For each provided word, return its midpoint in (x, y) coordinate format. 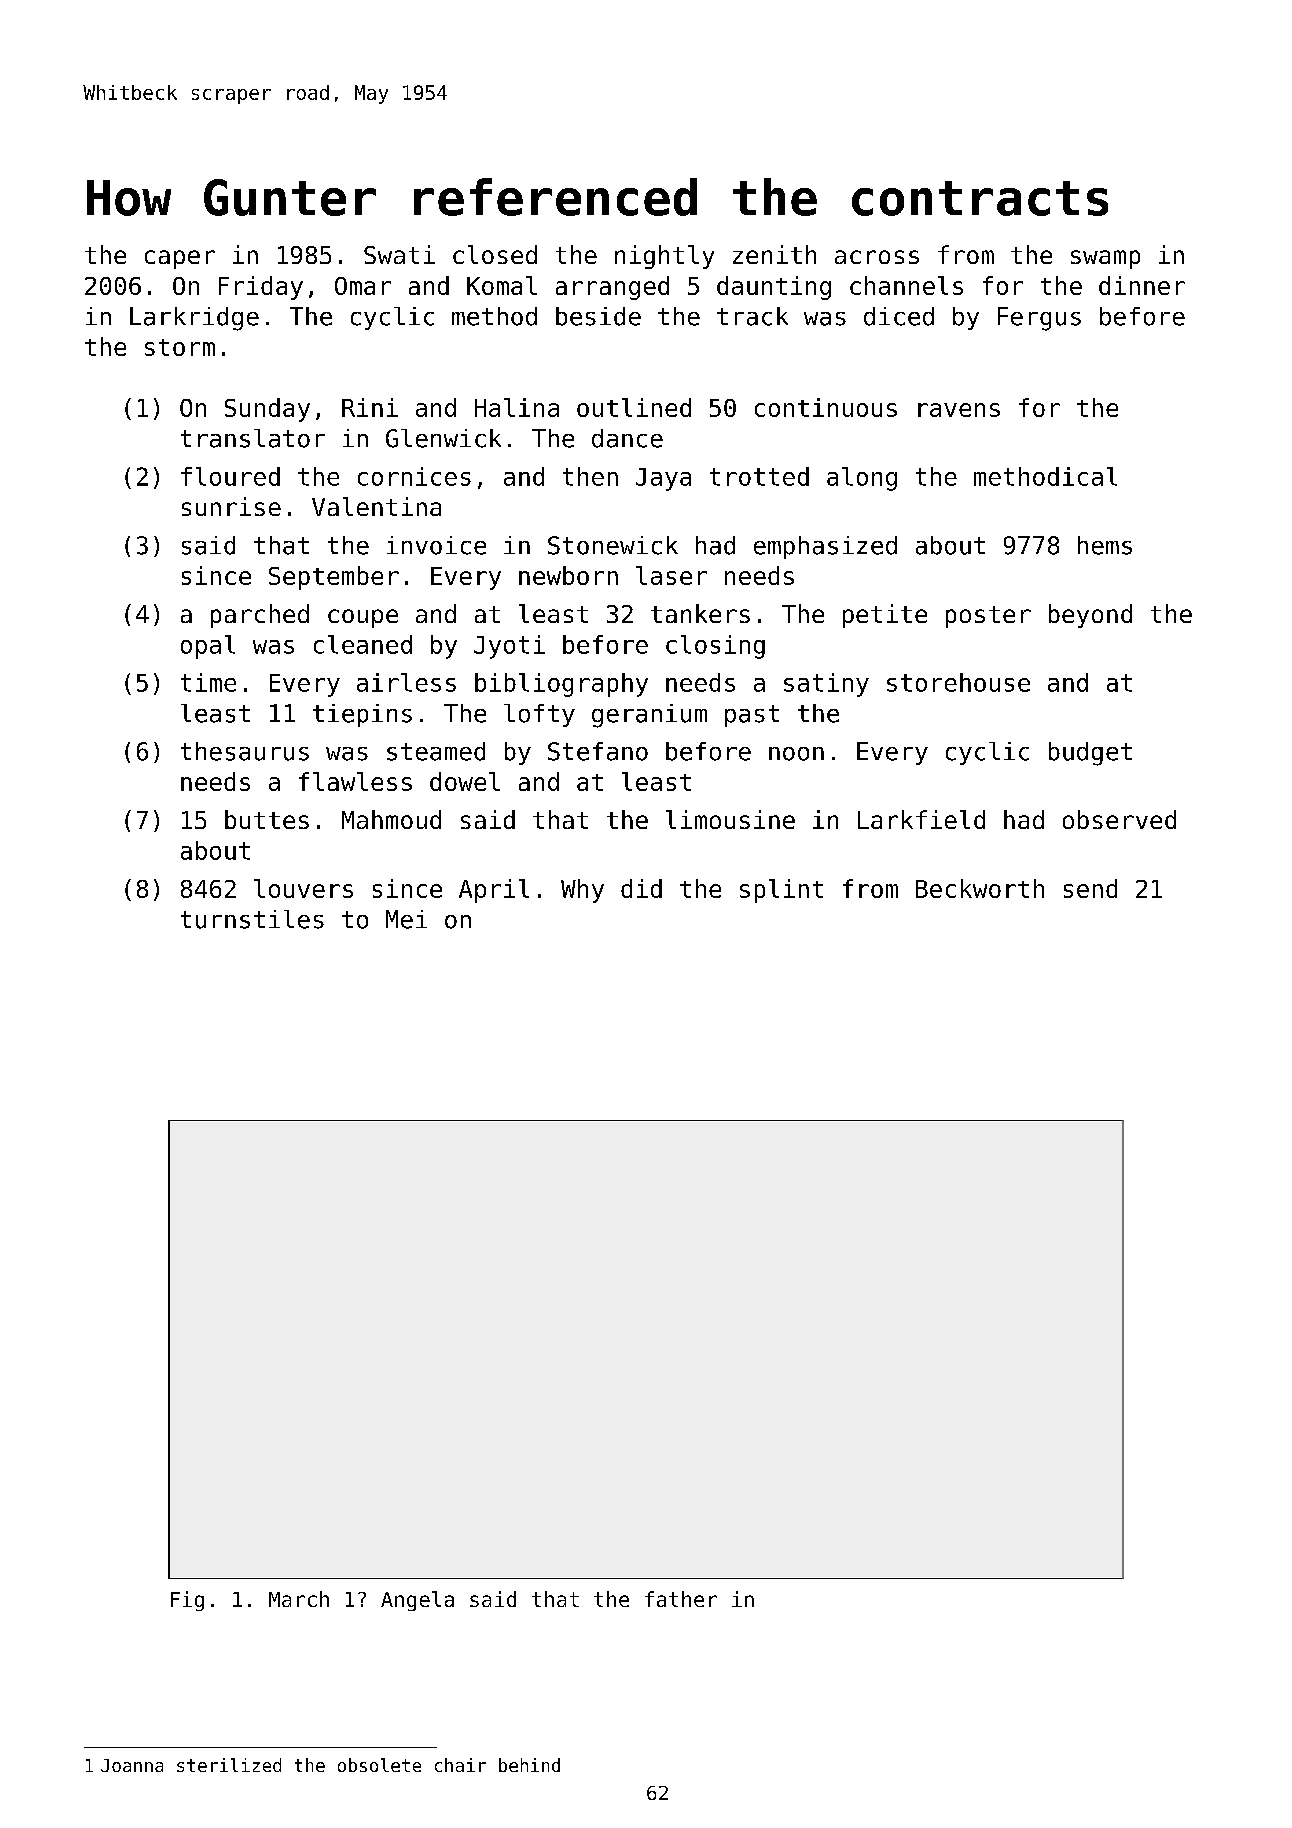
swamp (1105, 259)
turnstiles (252, 919)
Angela (417, 1601)
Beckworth (980, 888)
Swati (399, 254)
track (752, 316)
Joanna (132, 1765)
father (681, 1599)
